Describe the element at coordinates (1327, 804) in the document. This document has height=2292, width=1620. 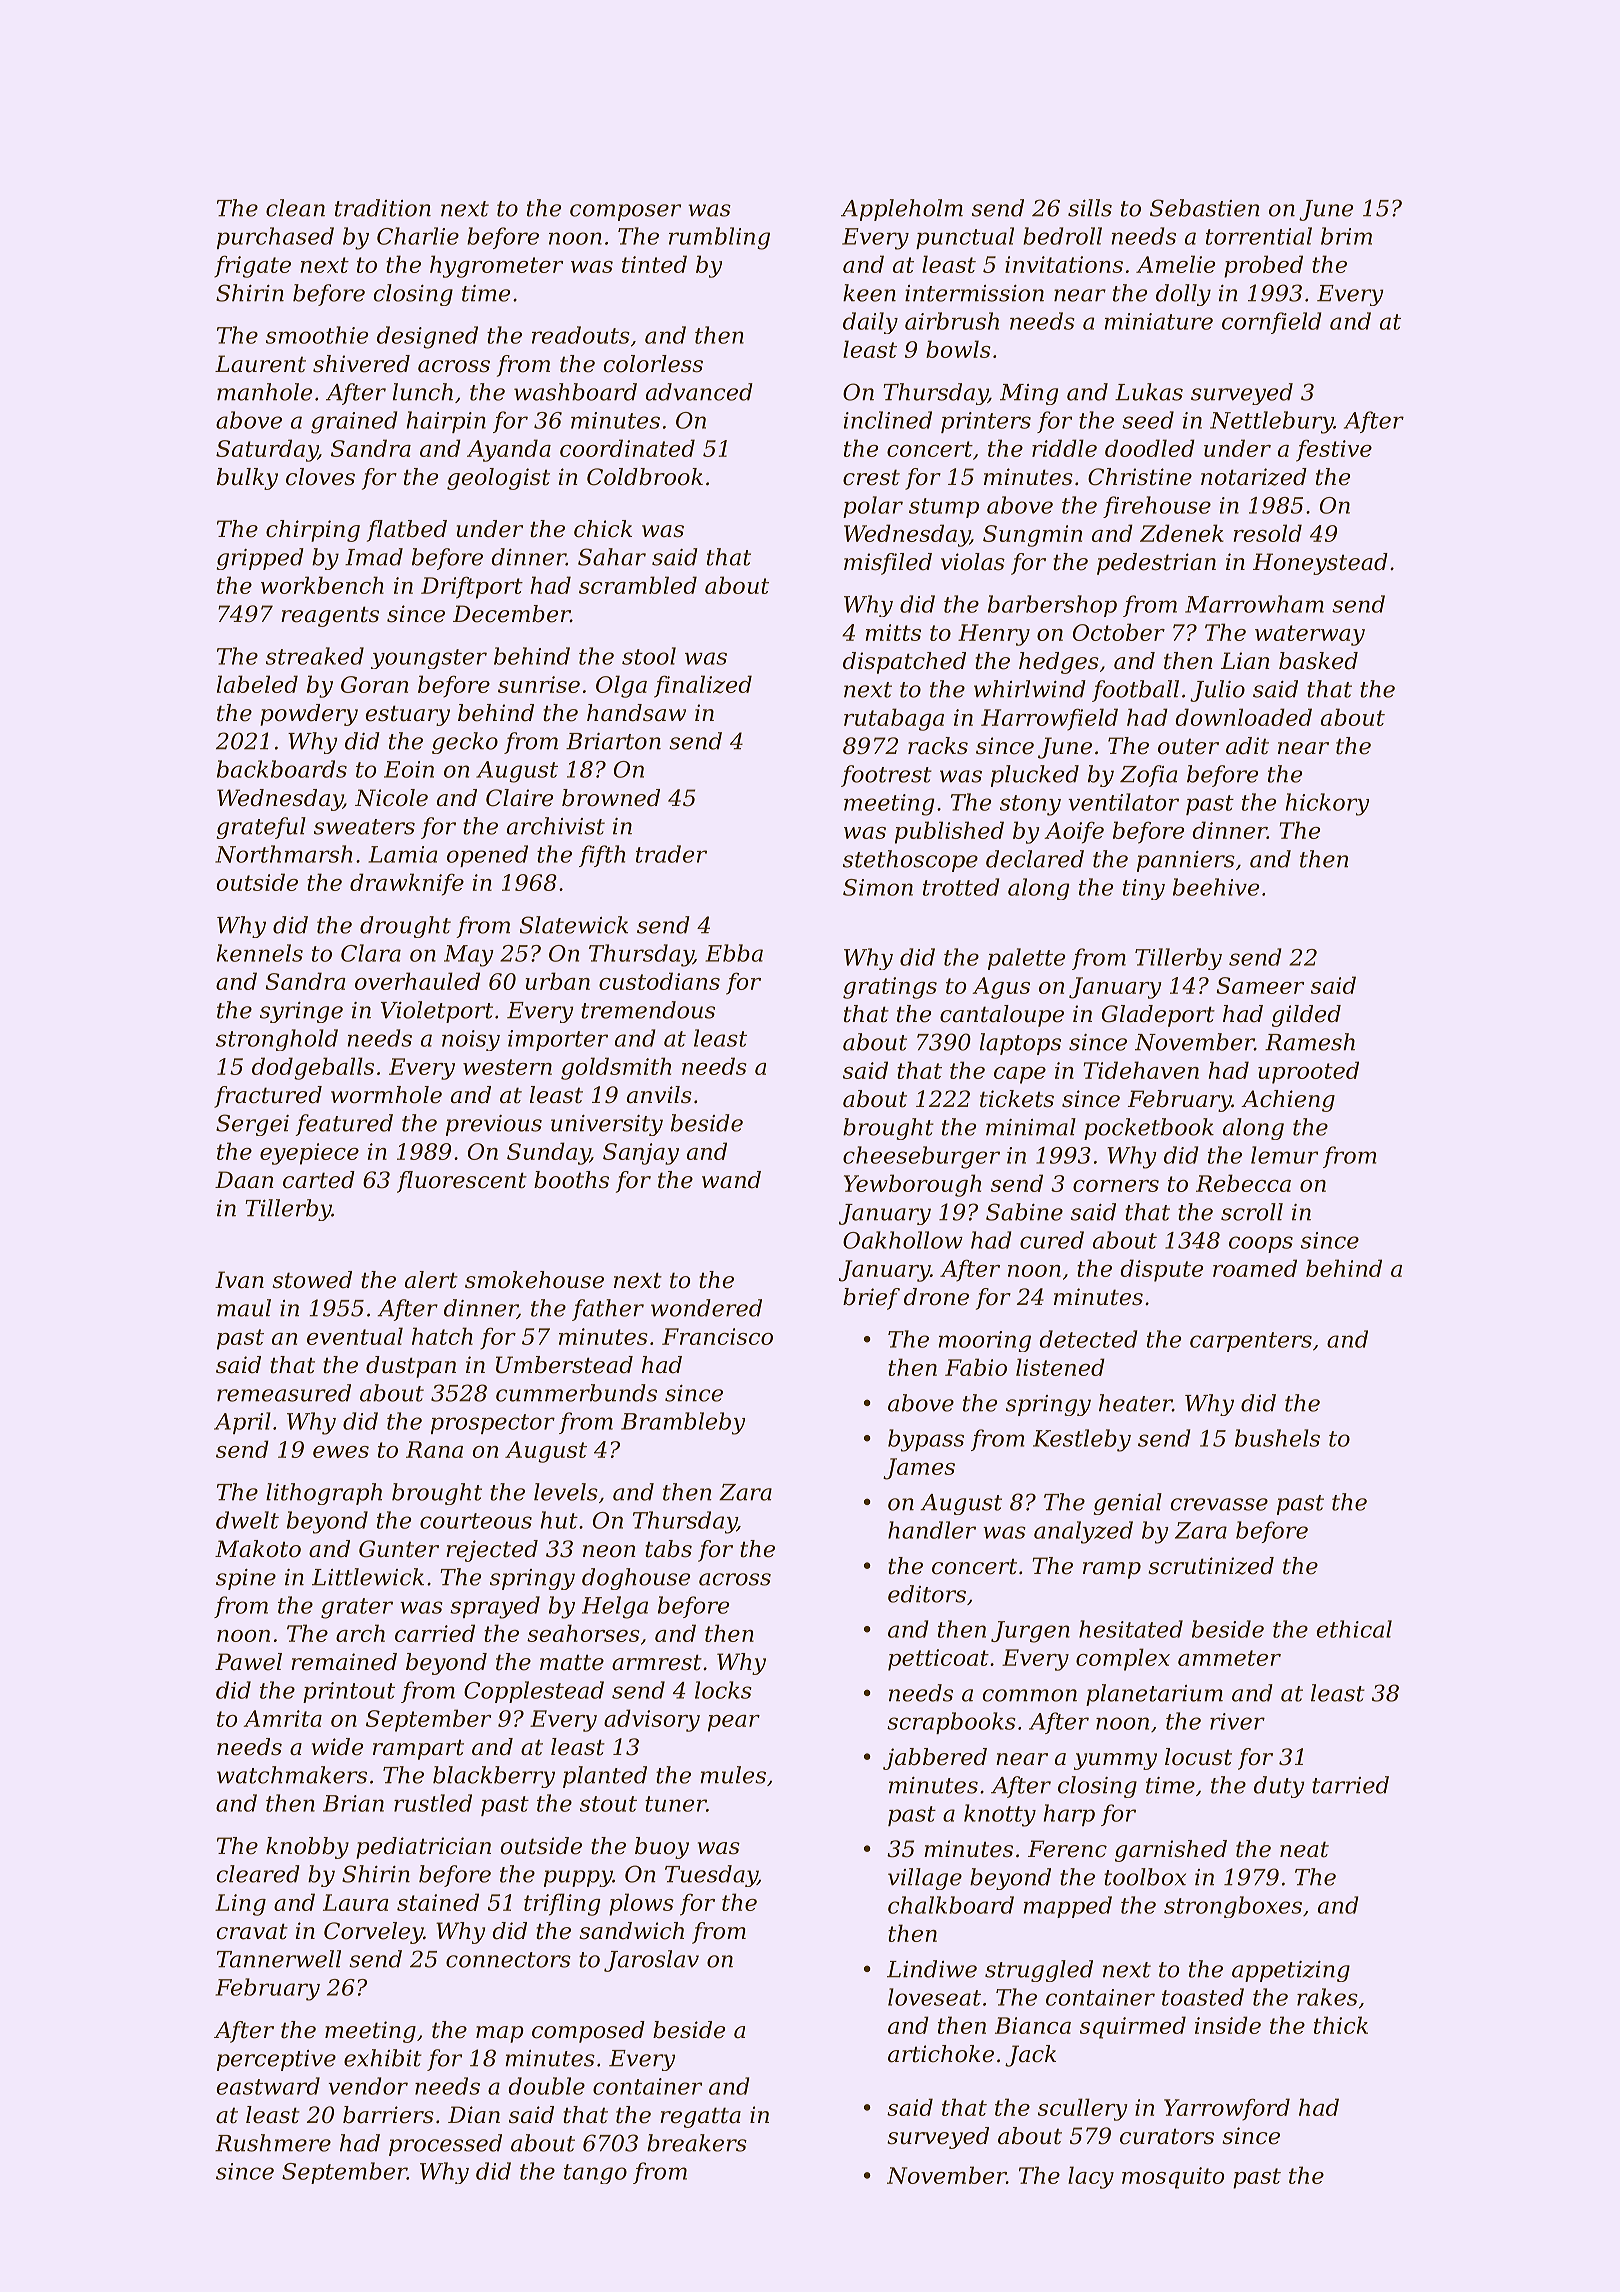
I see `hickory` at that location.
